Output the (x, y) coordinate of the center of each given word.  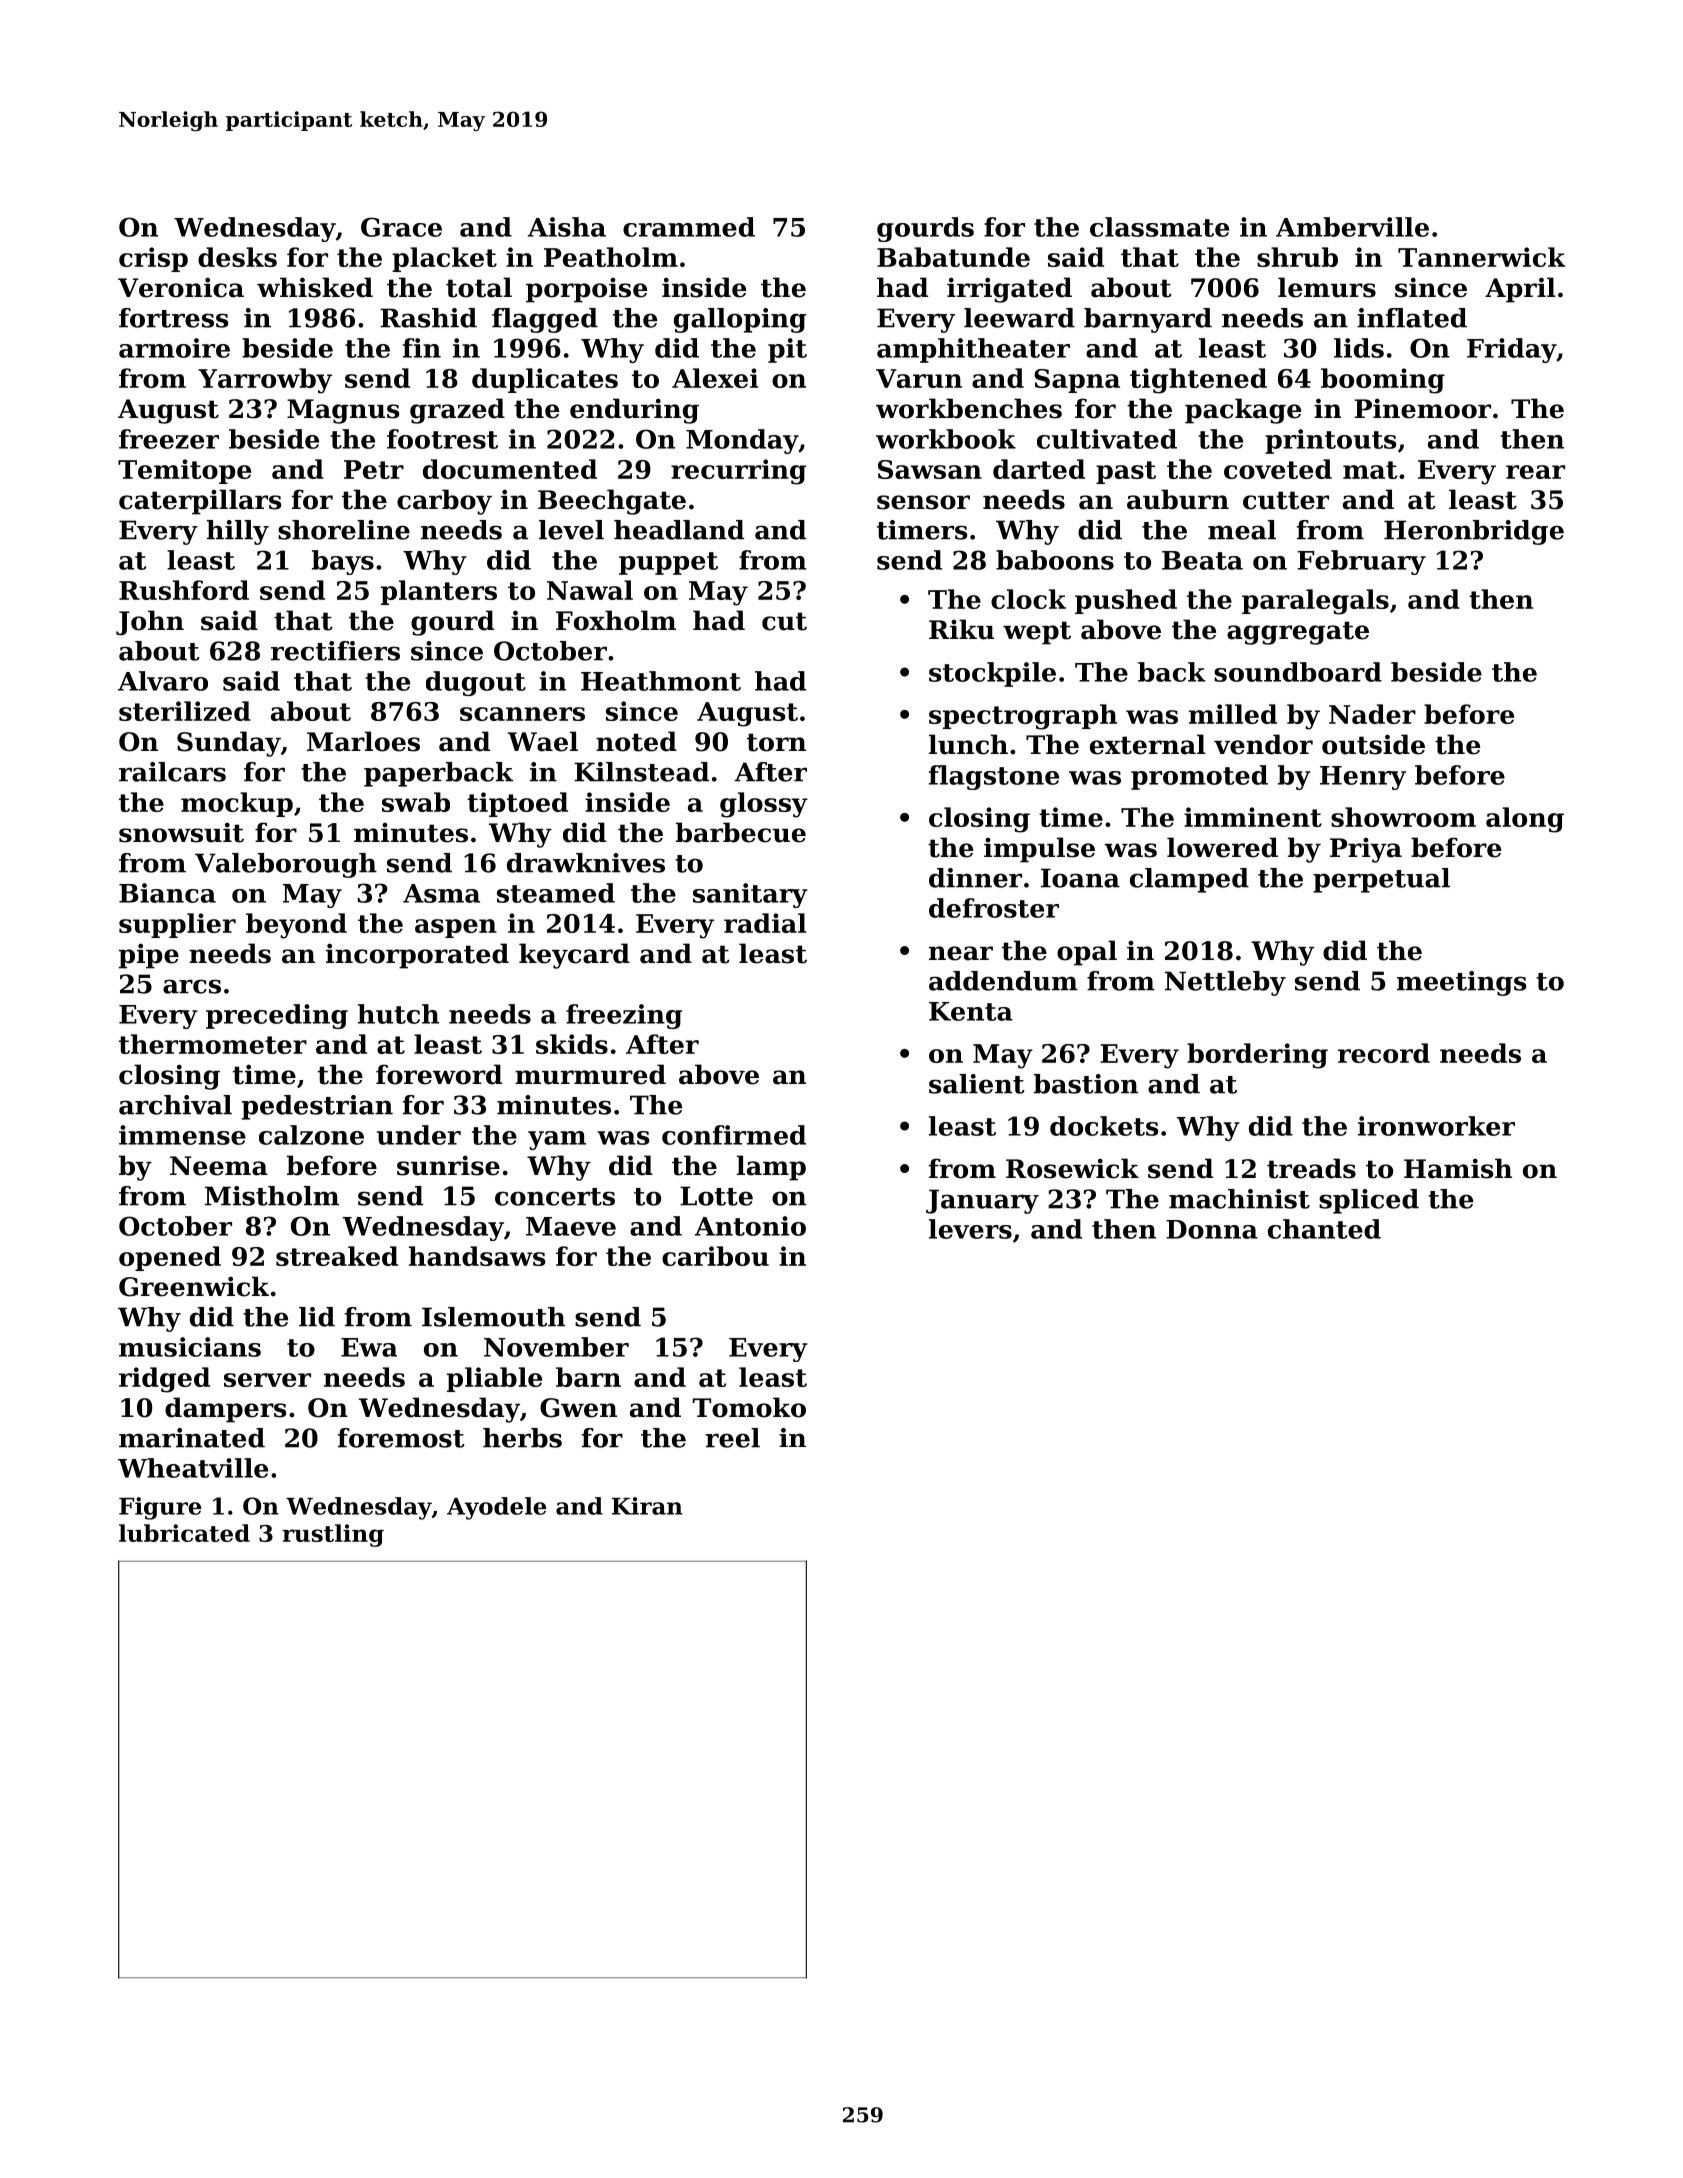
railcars (172, 772)
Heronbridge (1474, 532)
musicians (190, 1347)
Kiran (647, 1506)
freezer (169, 439)
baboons (1055, 560)
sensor (923, 502)
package (1243, 411)
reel (732, 1438)
